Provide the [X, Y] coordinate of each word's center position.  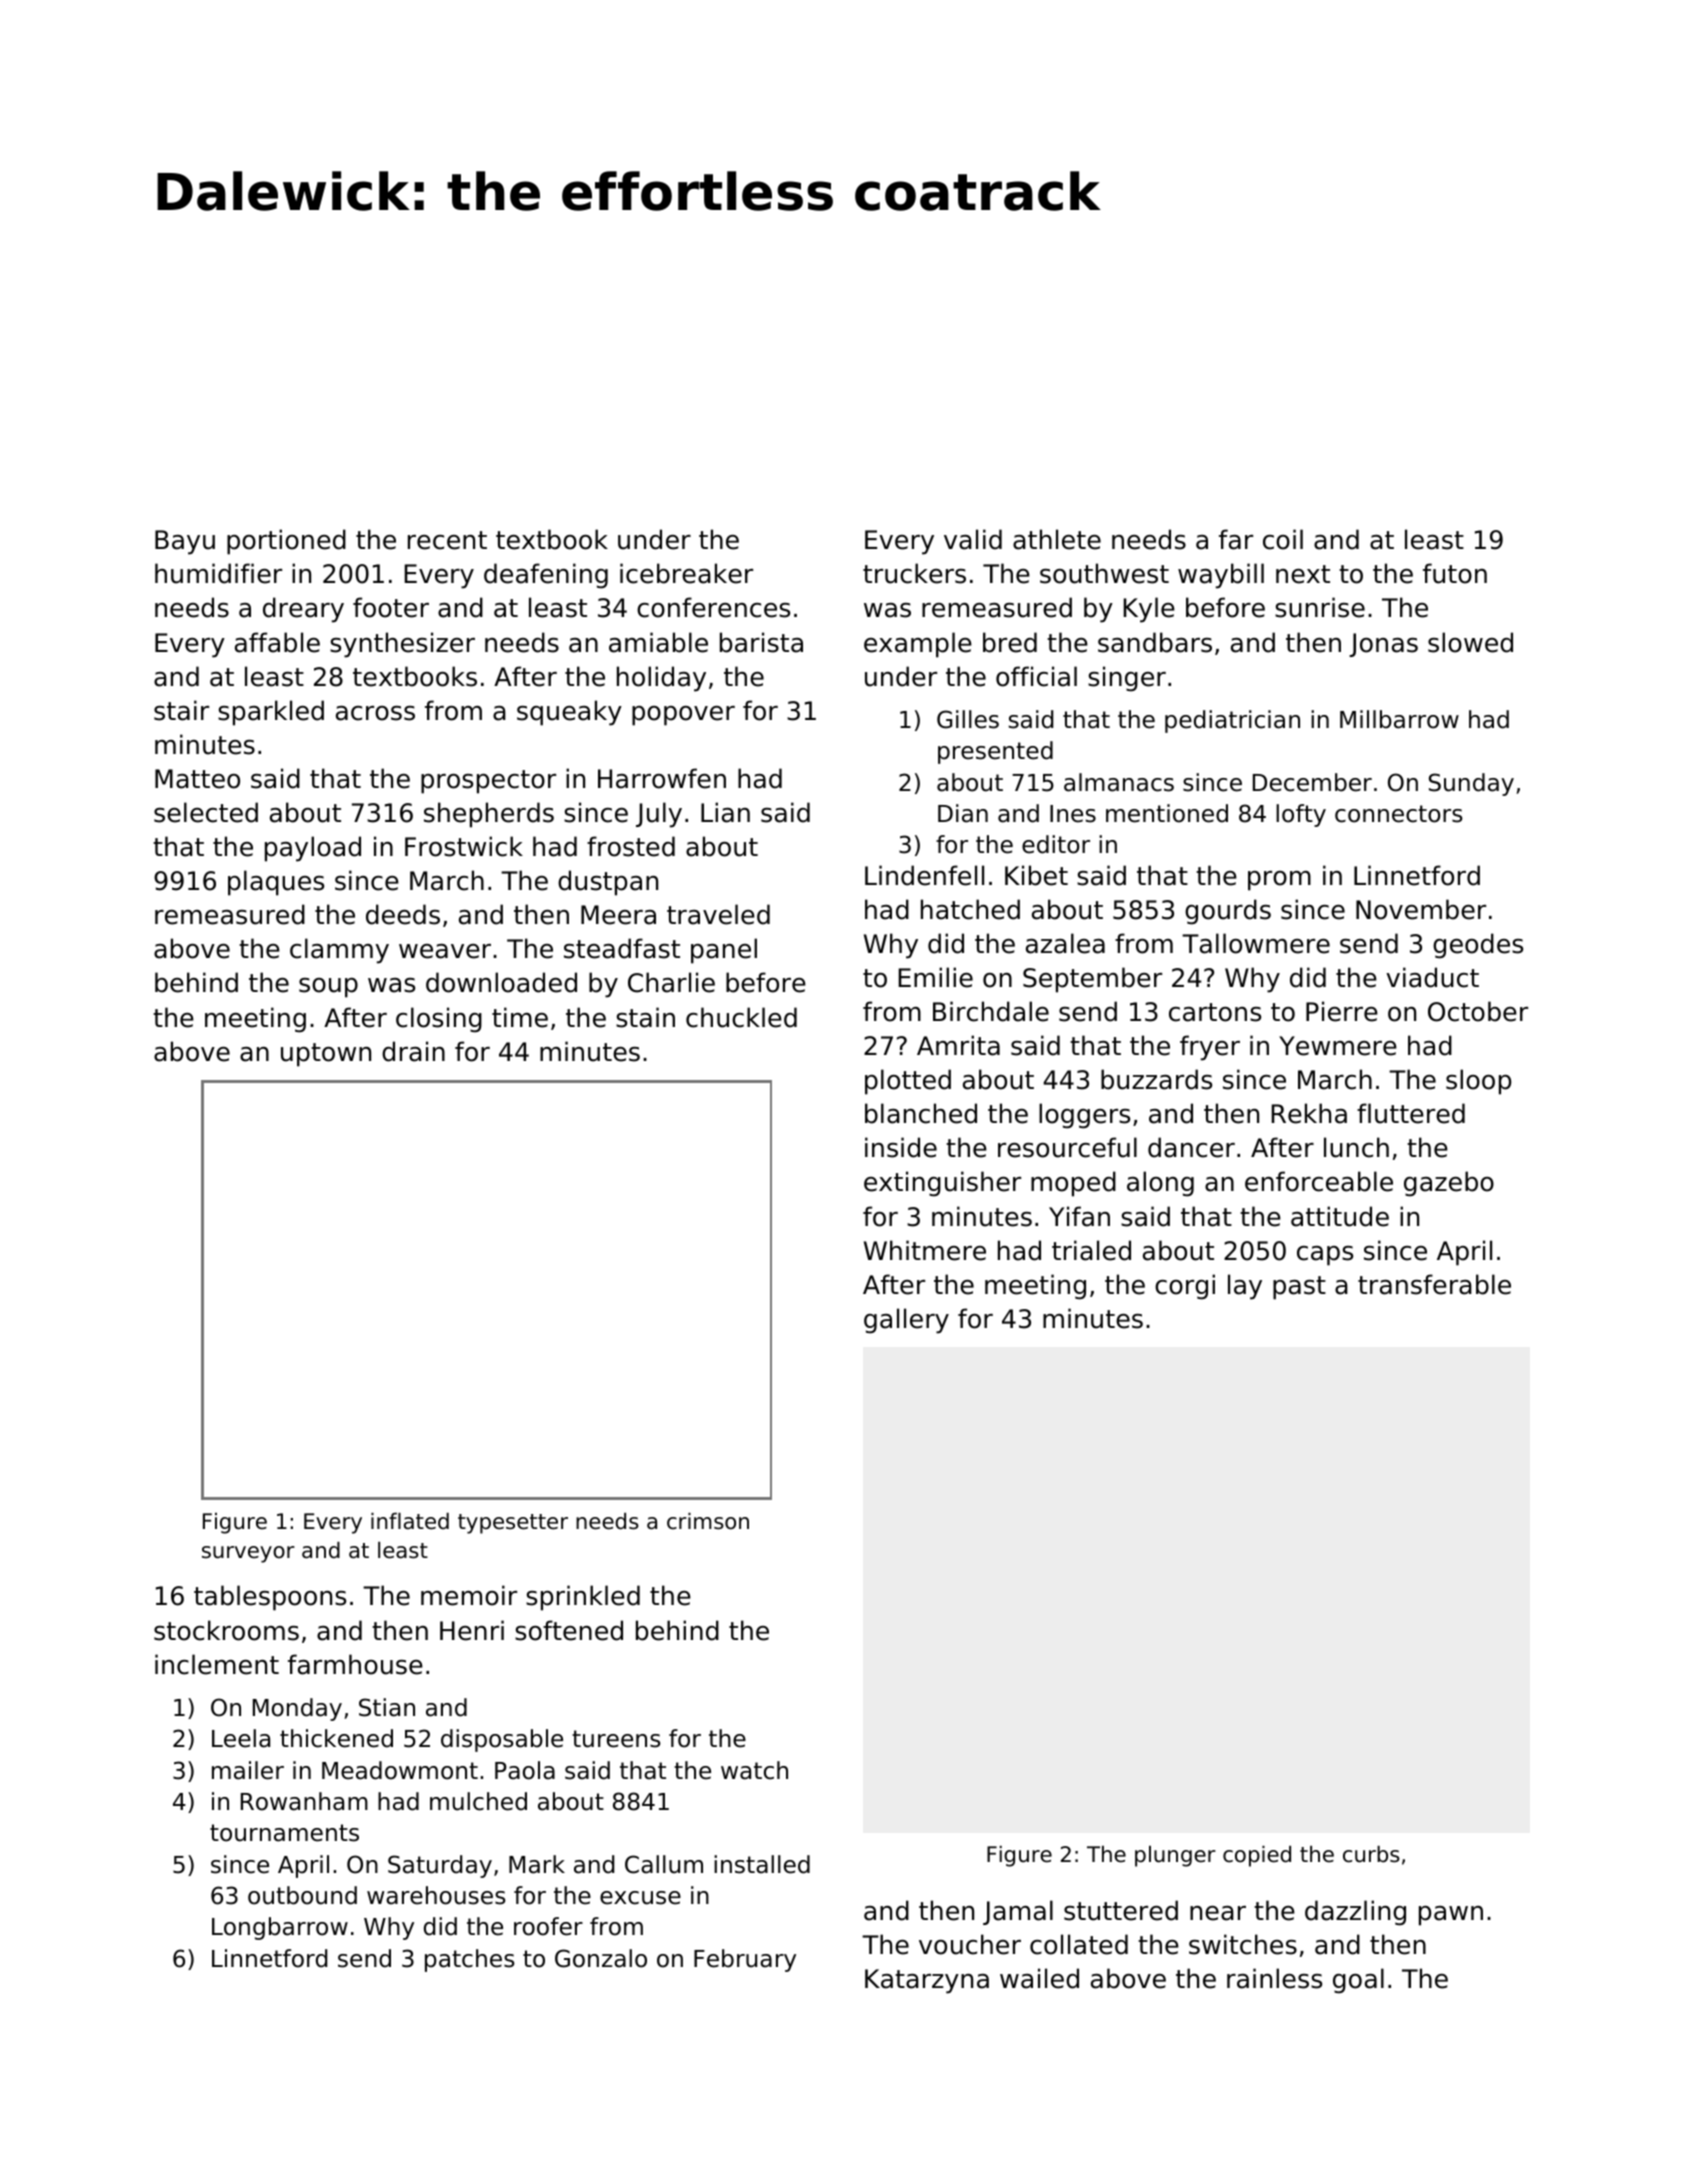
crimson [708, 1521]
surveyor [248, 1554]
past [1299, 1288]
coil [1283, 539]
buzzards [1156, 1079]
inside [901, 1147]
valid [973, 539]
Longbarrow [280, 1928]
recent [447, 540]
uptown [326, 1055]
